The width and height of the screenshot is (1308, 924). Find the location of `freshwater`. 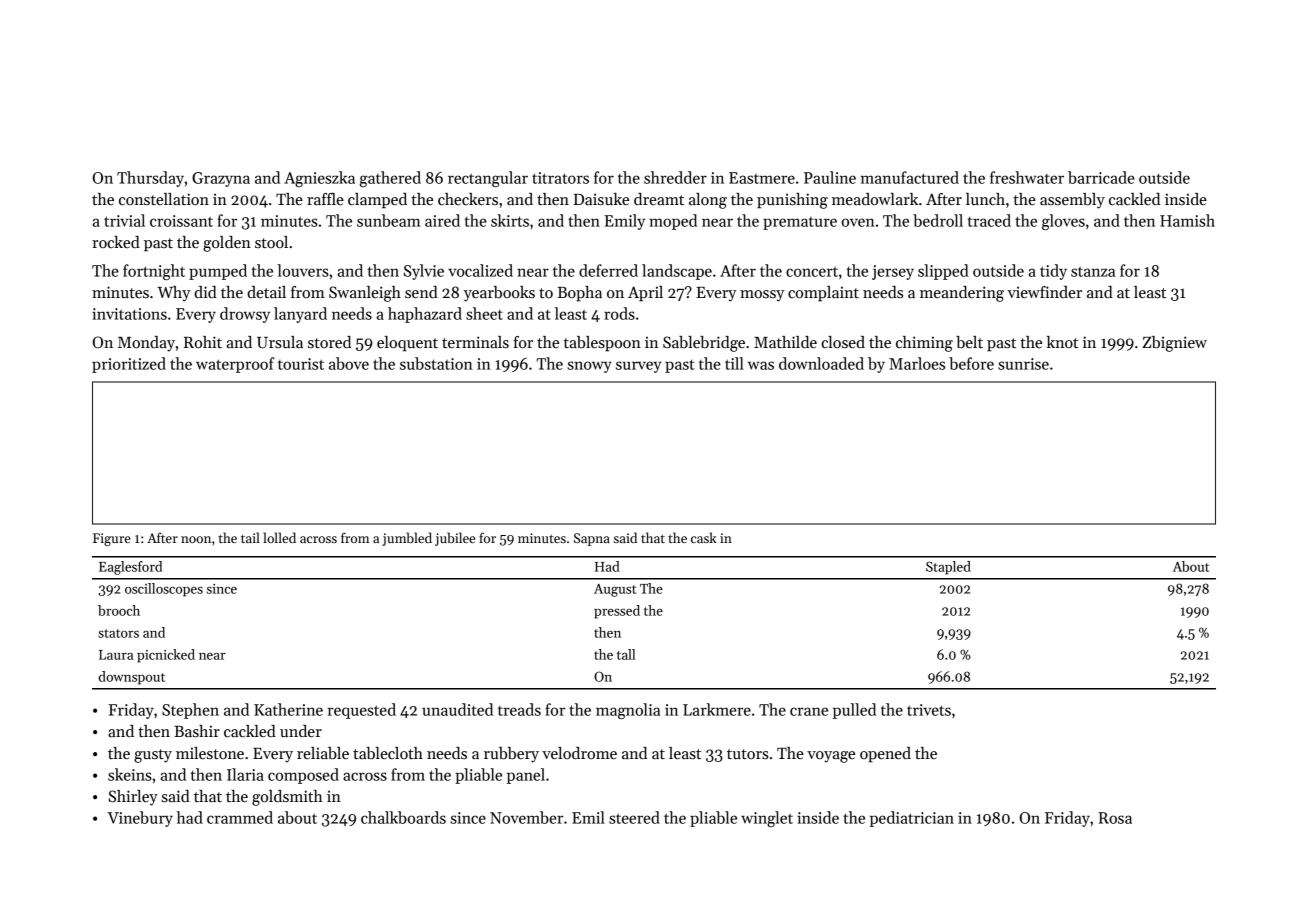

freshwater is located at coordinates (1027, 177).
